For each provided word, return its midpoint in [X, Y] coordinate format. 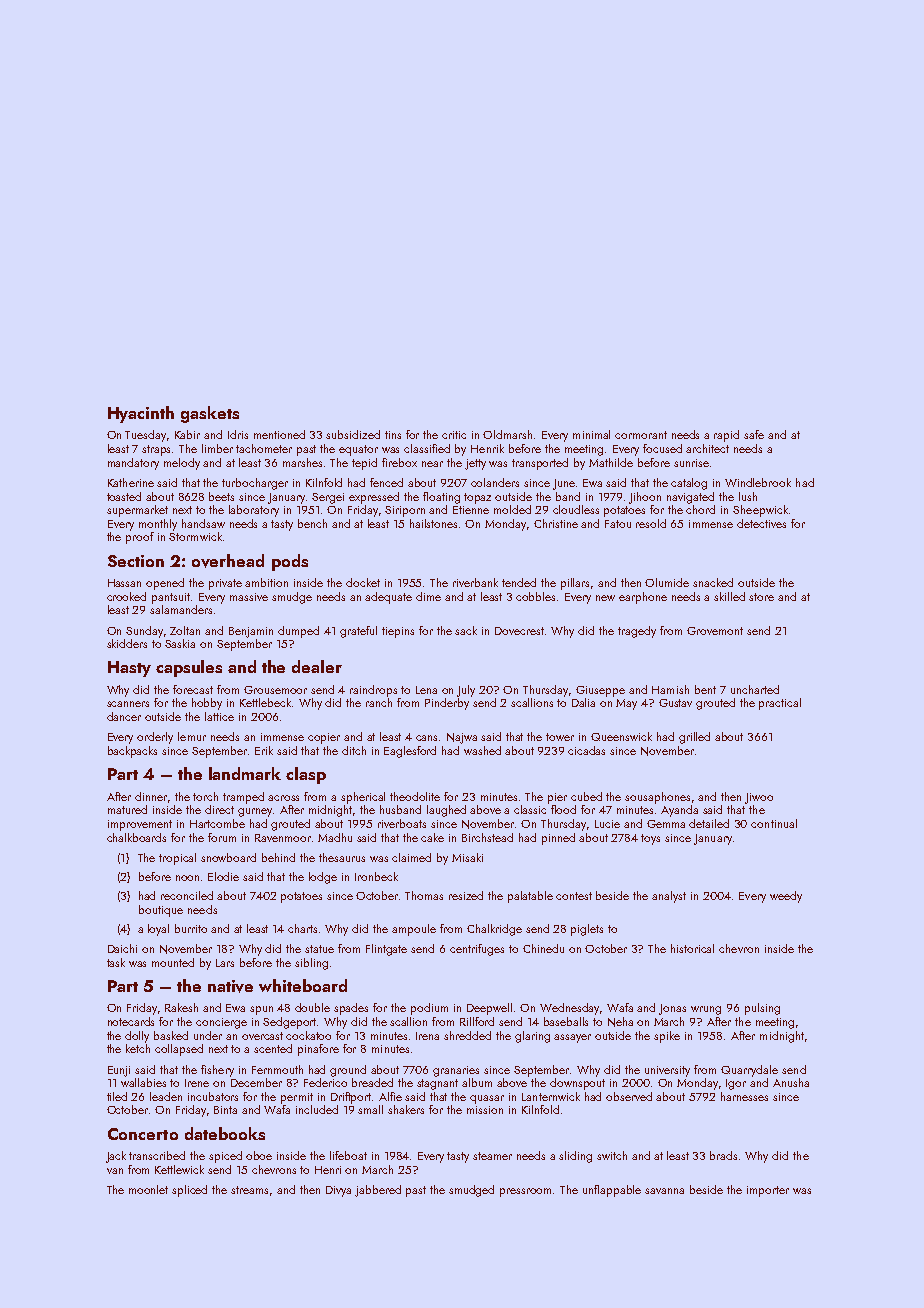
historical [692, 948]
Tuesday [146, 436]
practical [780, 704]
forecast [193, 689]
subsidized [353, 434]
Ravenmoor [283, 838]
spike [667, 1037]
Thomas [424, 895]
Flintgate [386, 950]
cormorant [641, 435]
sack [466, 630]
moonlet [148, 1189]
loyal [158, 930]
